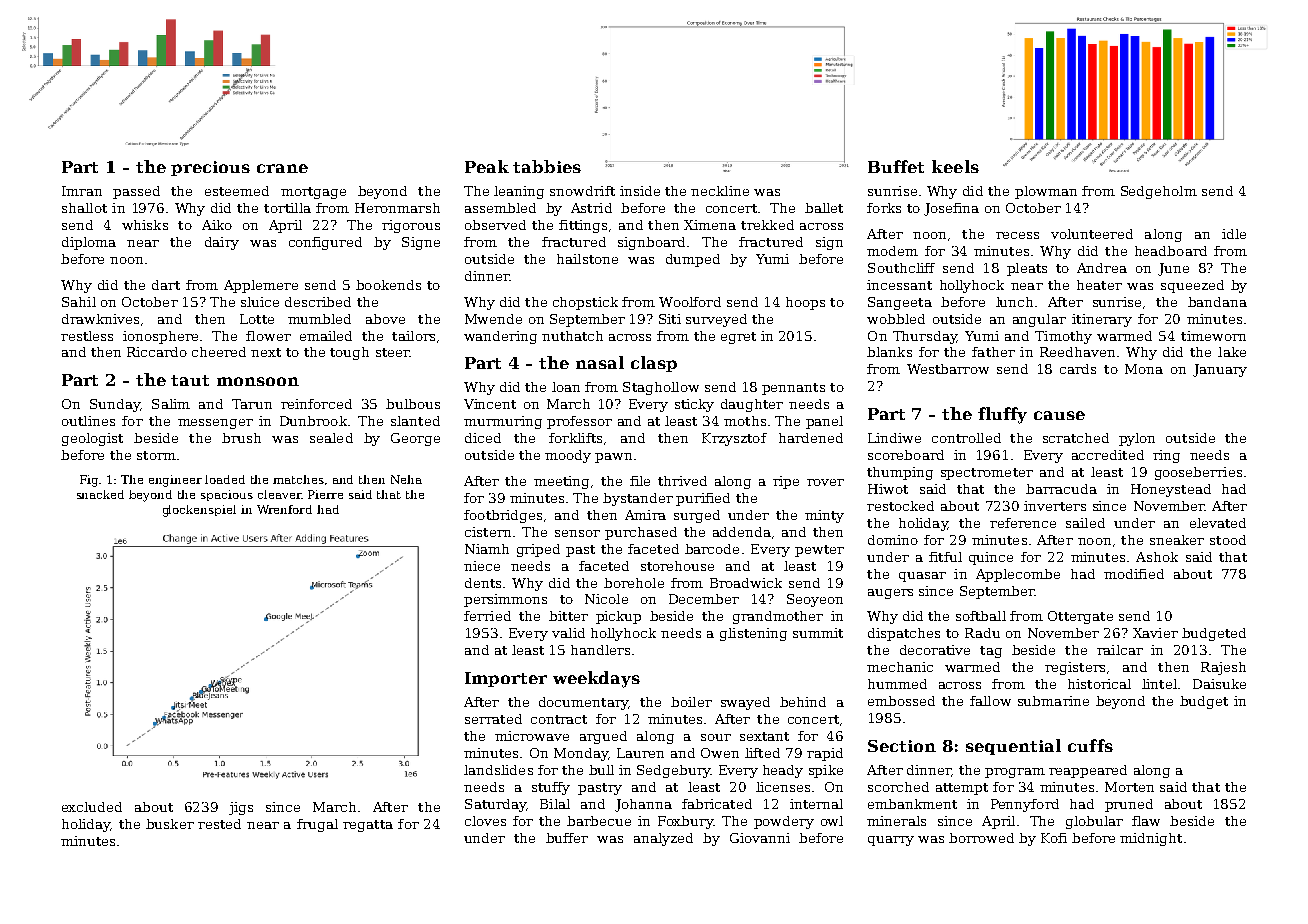 This screenshot has height=924, width=1308. What do you see at coordinates (1177, 540) in the screenshot?
I see `sneaker` at bounding box center [1177, 540].
